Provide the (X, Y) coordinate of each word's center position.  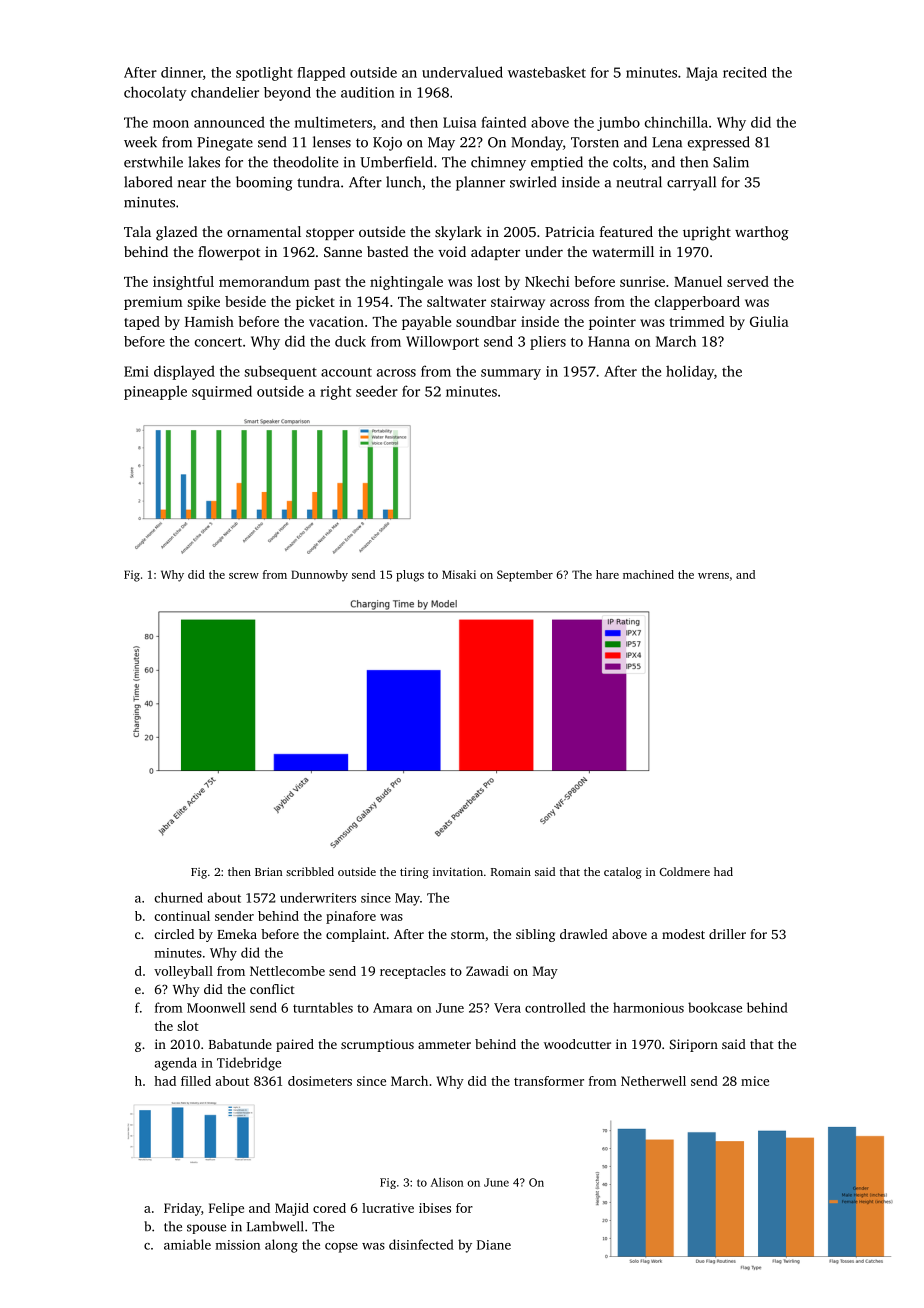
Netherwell (653, 1081)
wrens (713, 576)
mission (238, 1245)
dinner (182, 72)
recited (745, 72)
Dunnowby (319, 576)
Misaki (459, 574)
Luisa (460, 122)
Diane (494, 1245)
